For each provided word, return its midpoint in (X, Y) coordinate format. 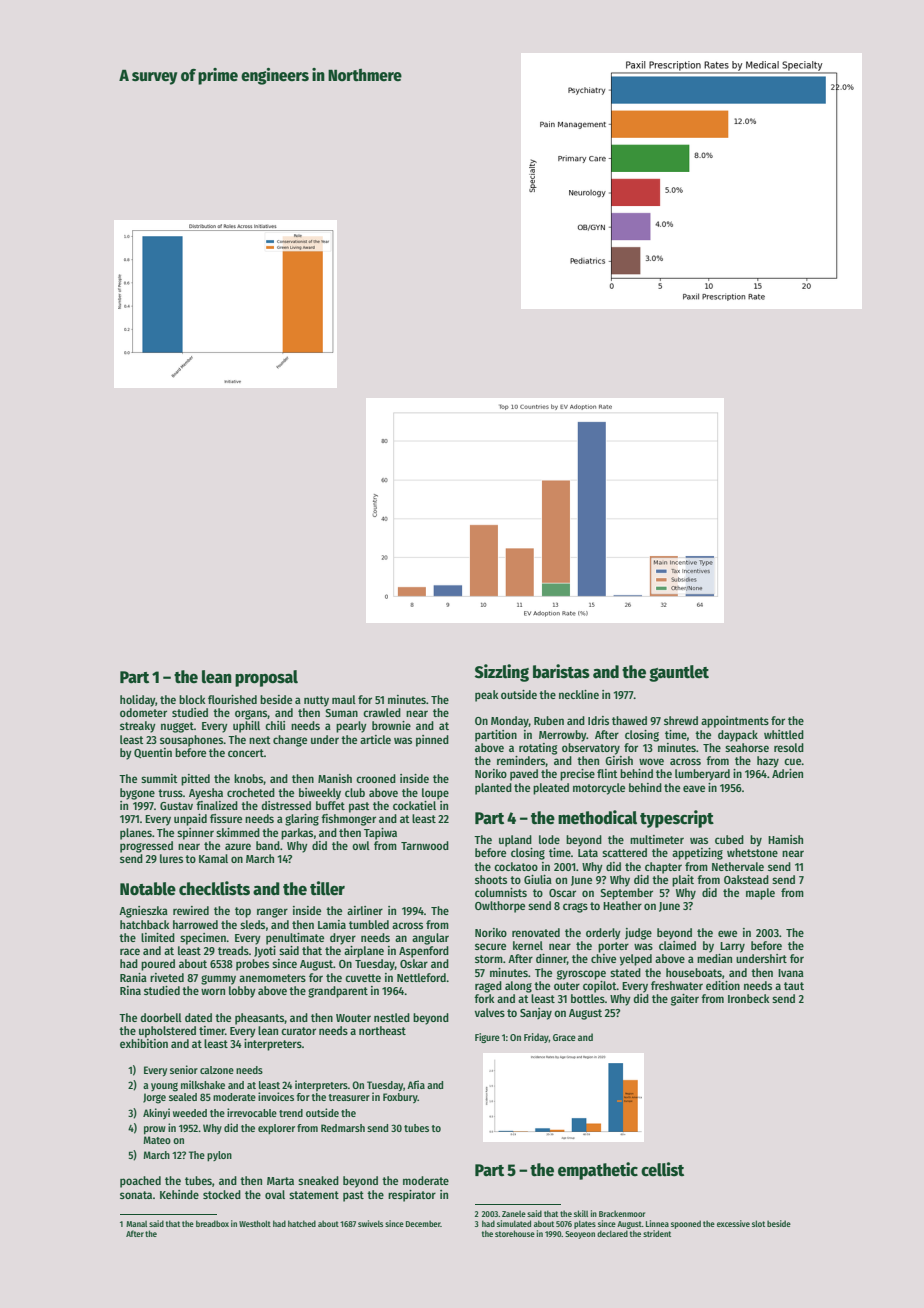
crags (575, 908)
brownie (391, 725)
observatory (591, 749)
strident (657, 1233)
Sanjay (536, 1014)
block (192, 699)
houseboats (694, 972)
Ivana (791, 973)
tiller (327, 888)
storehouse (515, 1233)
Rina (130, 990)
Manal (136, 1224)
